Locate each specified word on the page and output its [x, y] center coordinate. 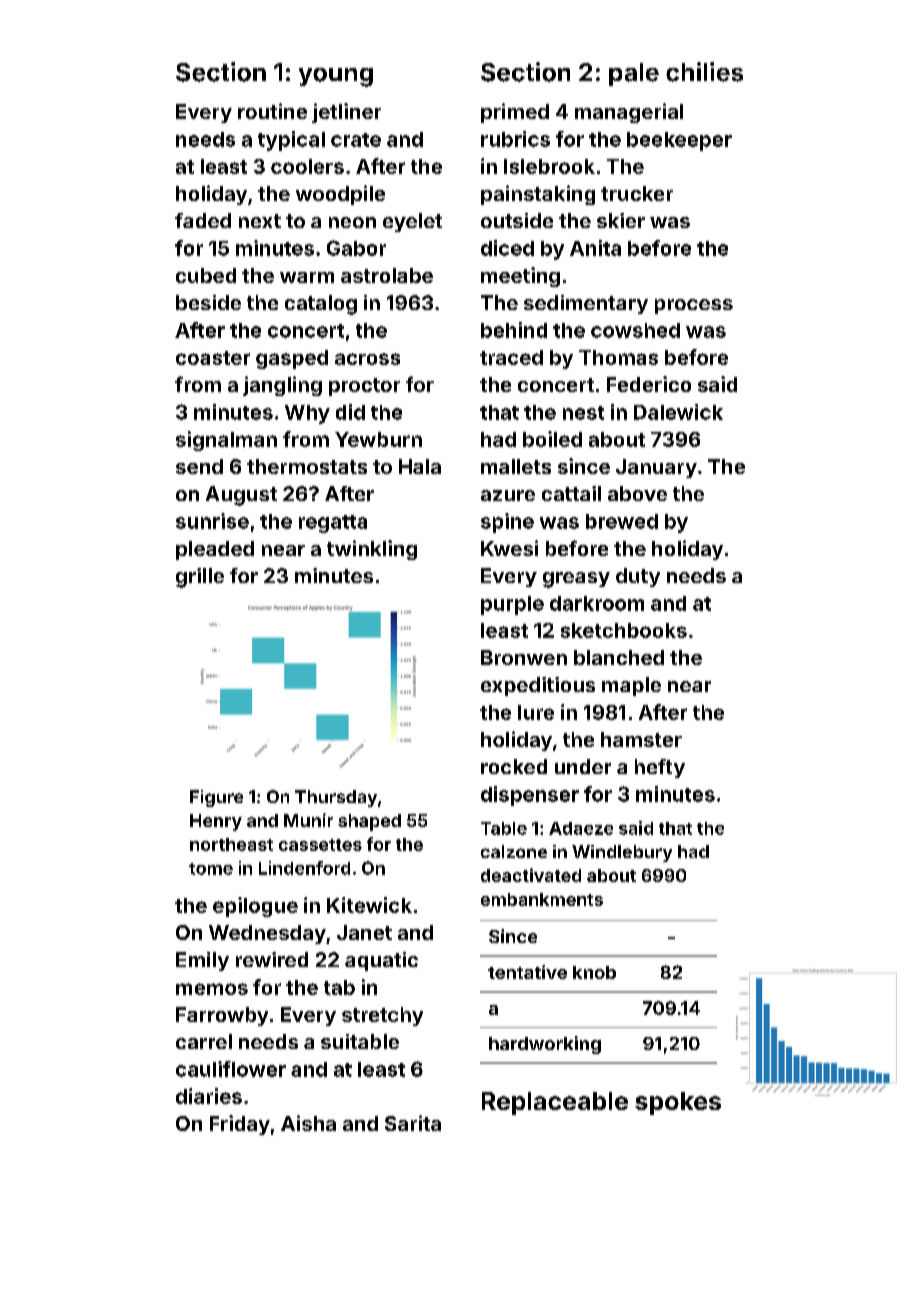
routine [272, 111]
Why [307, 414]
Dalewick [678, 412]
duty [638, 577]
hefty [660, 768]
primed [515, 113]
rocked [514, 766]
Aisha [308, 1123]
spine [507, 523]
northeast [231, 844]
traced [511, 357]
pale [634, 74]
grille [200, 578]
